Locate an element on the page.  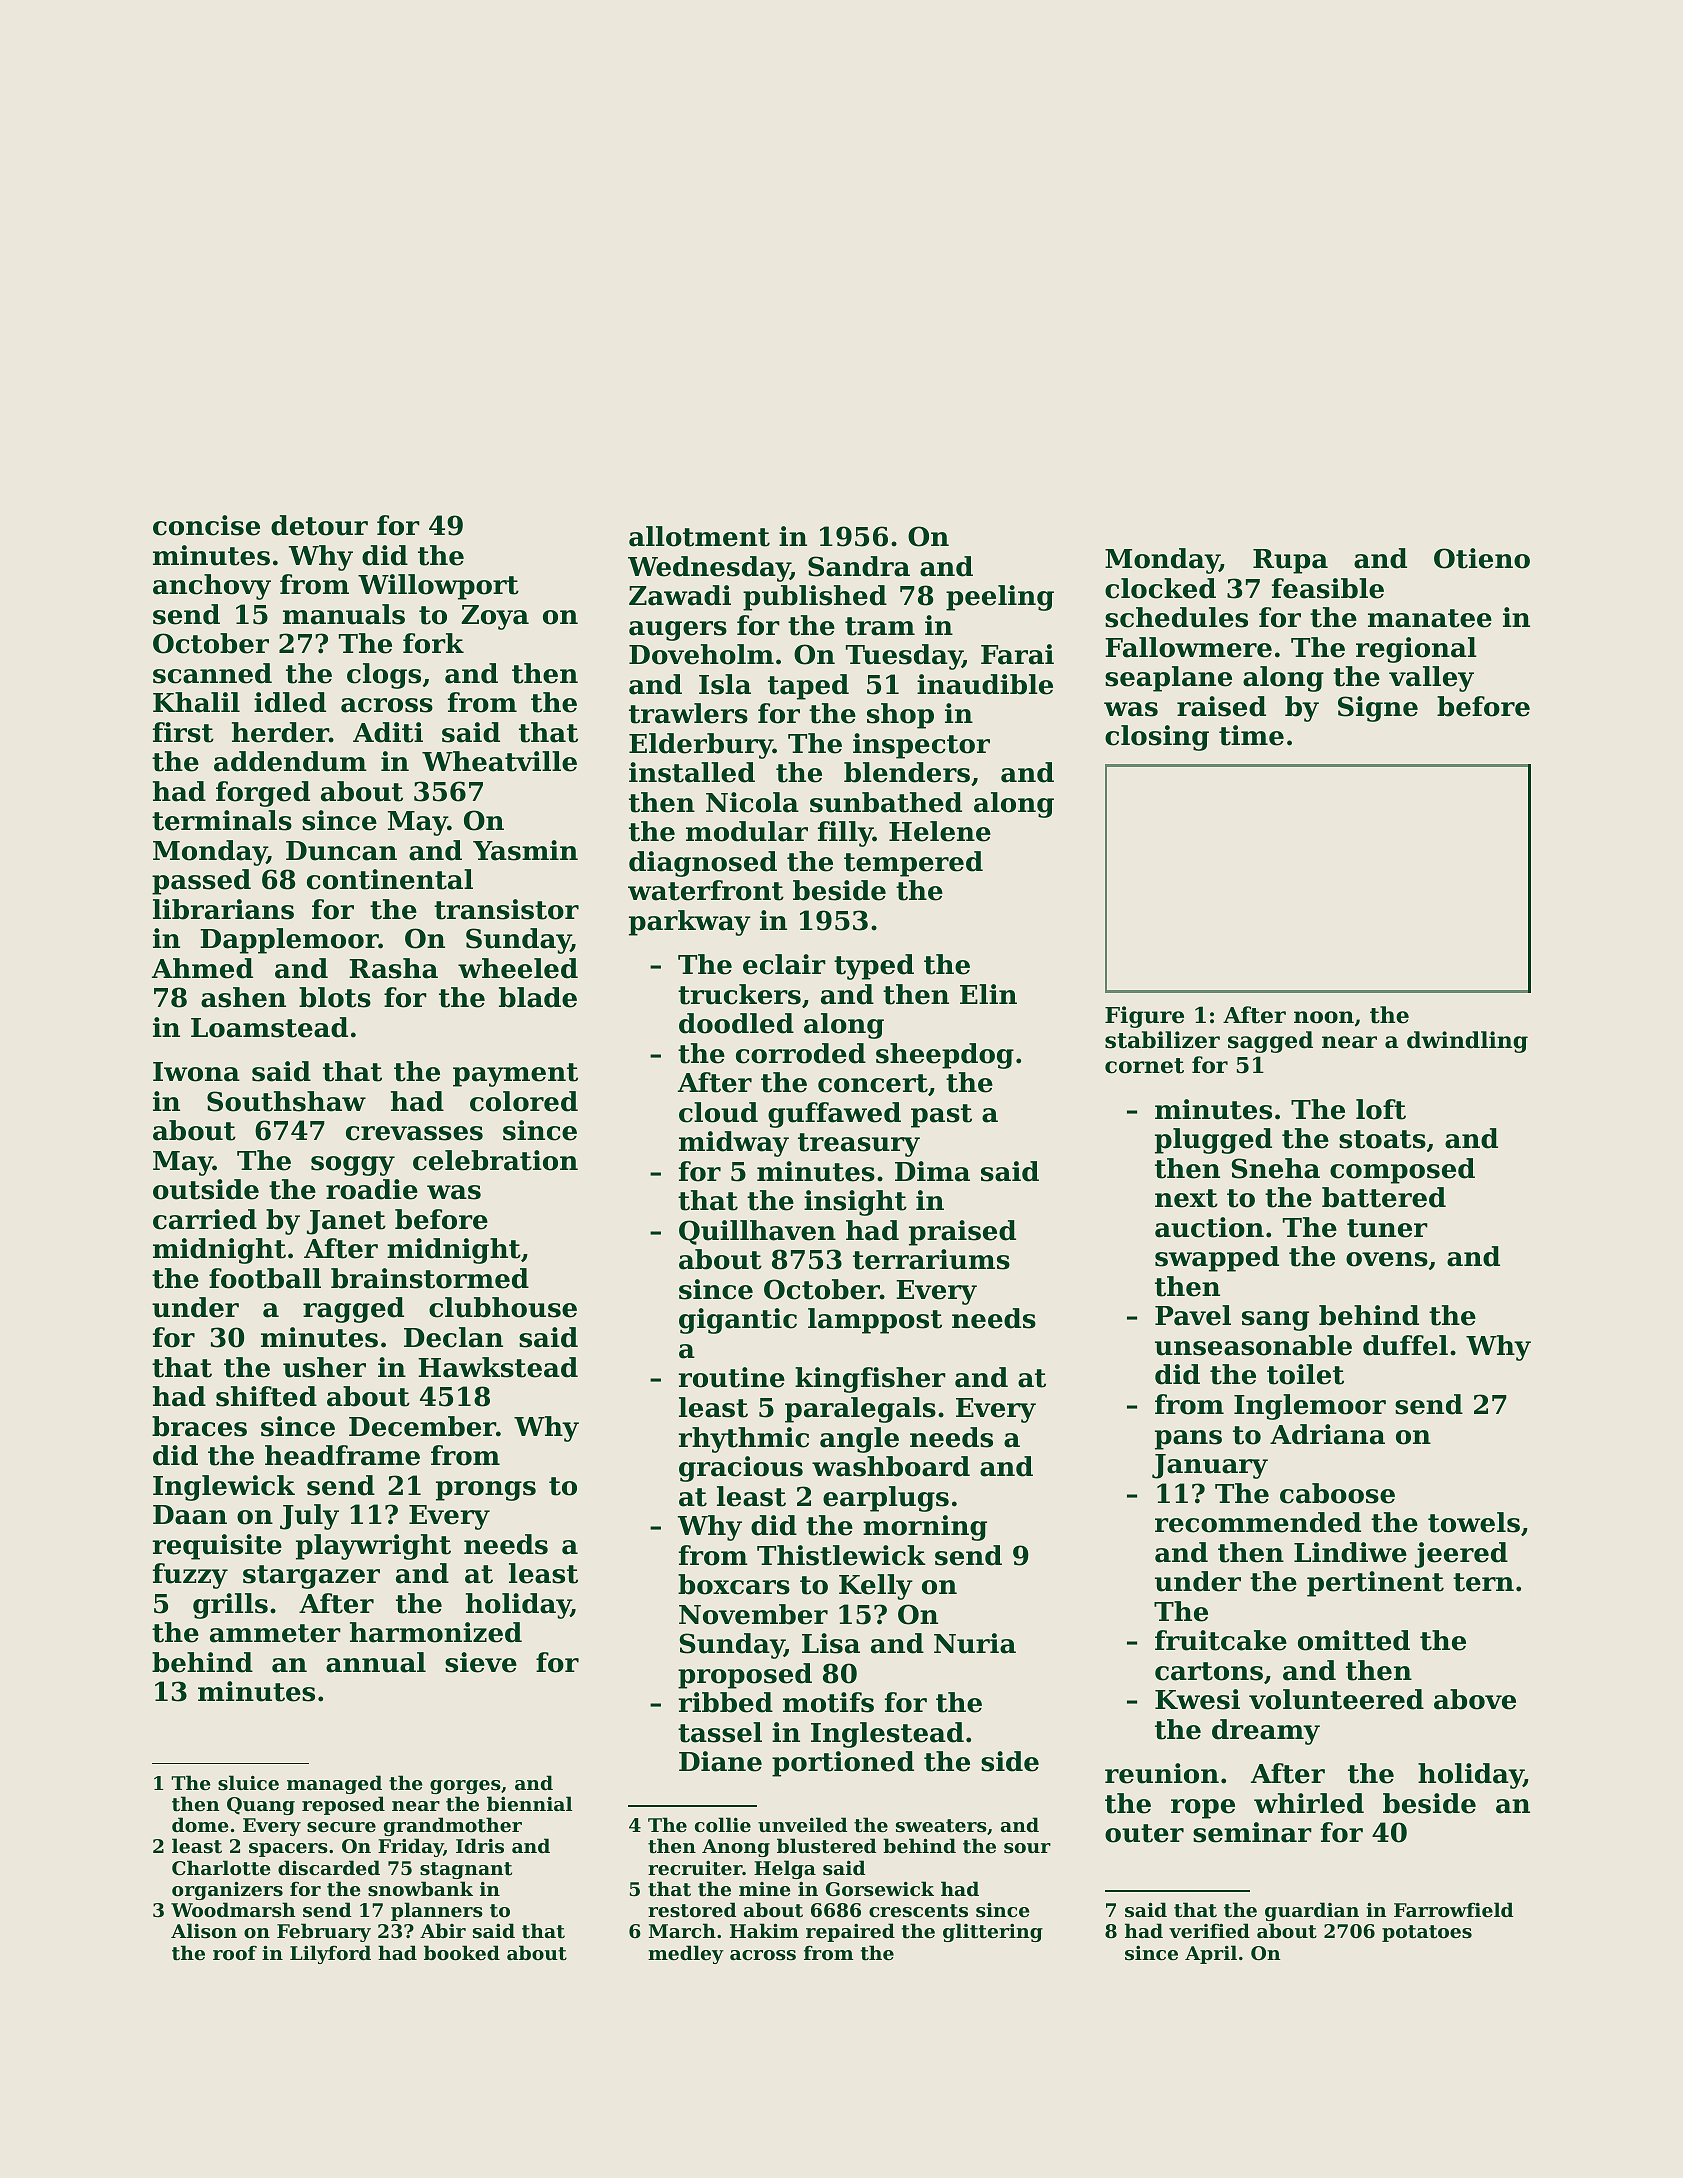
April is located at coordinates (1211, 1954).
